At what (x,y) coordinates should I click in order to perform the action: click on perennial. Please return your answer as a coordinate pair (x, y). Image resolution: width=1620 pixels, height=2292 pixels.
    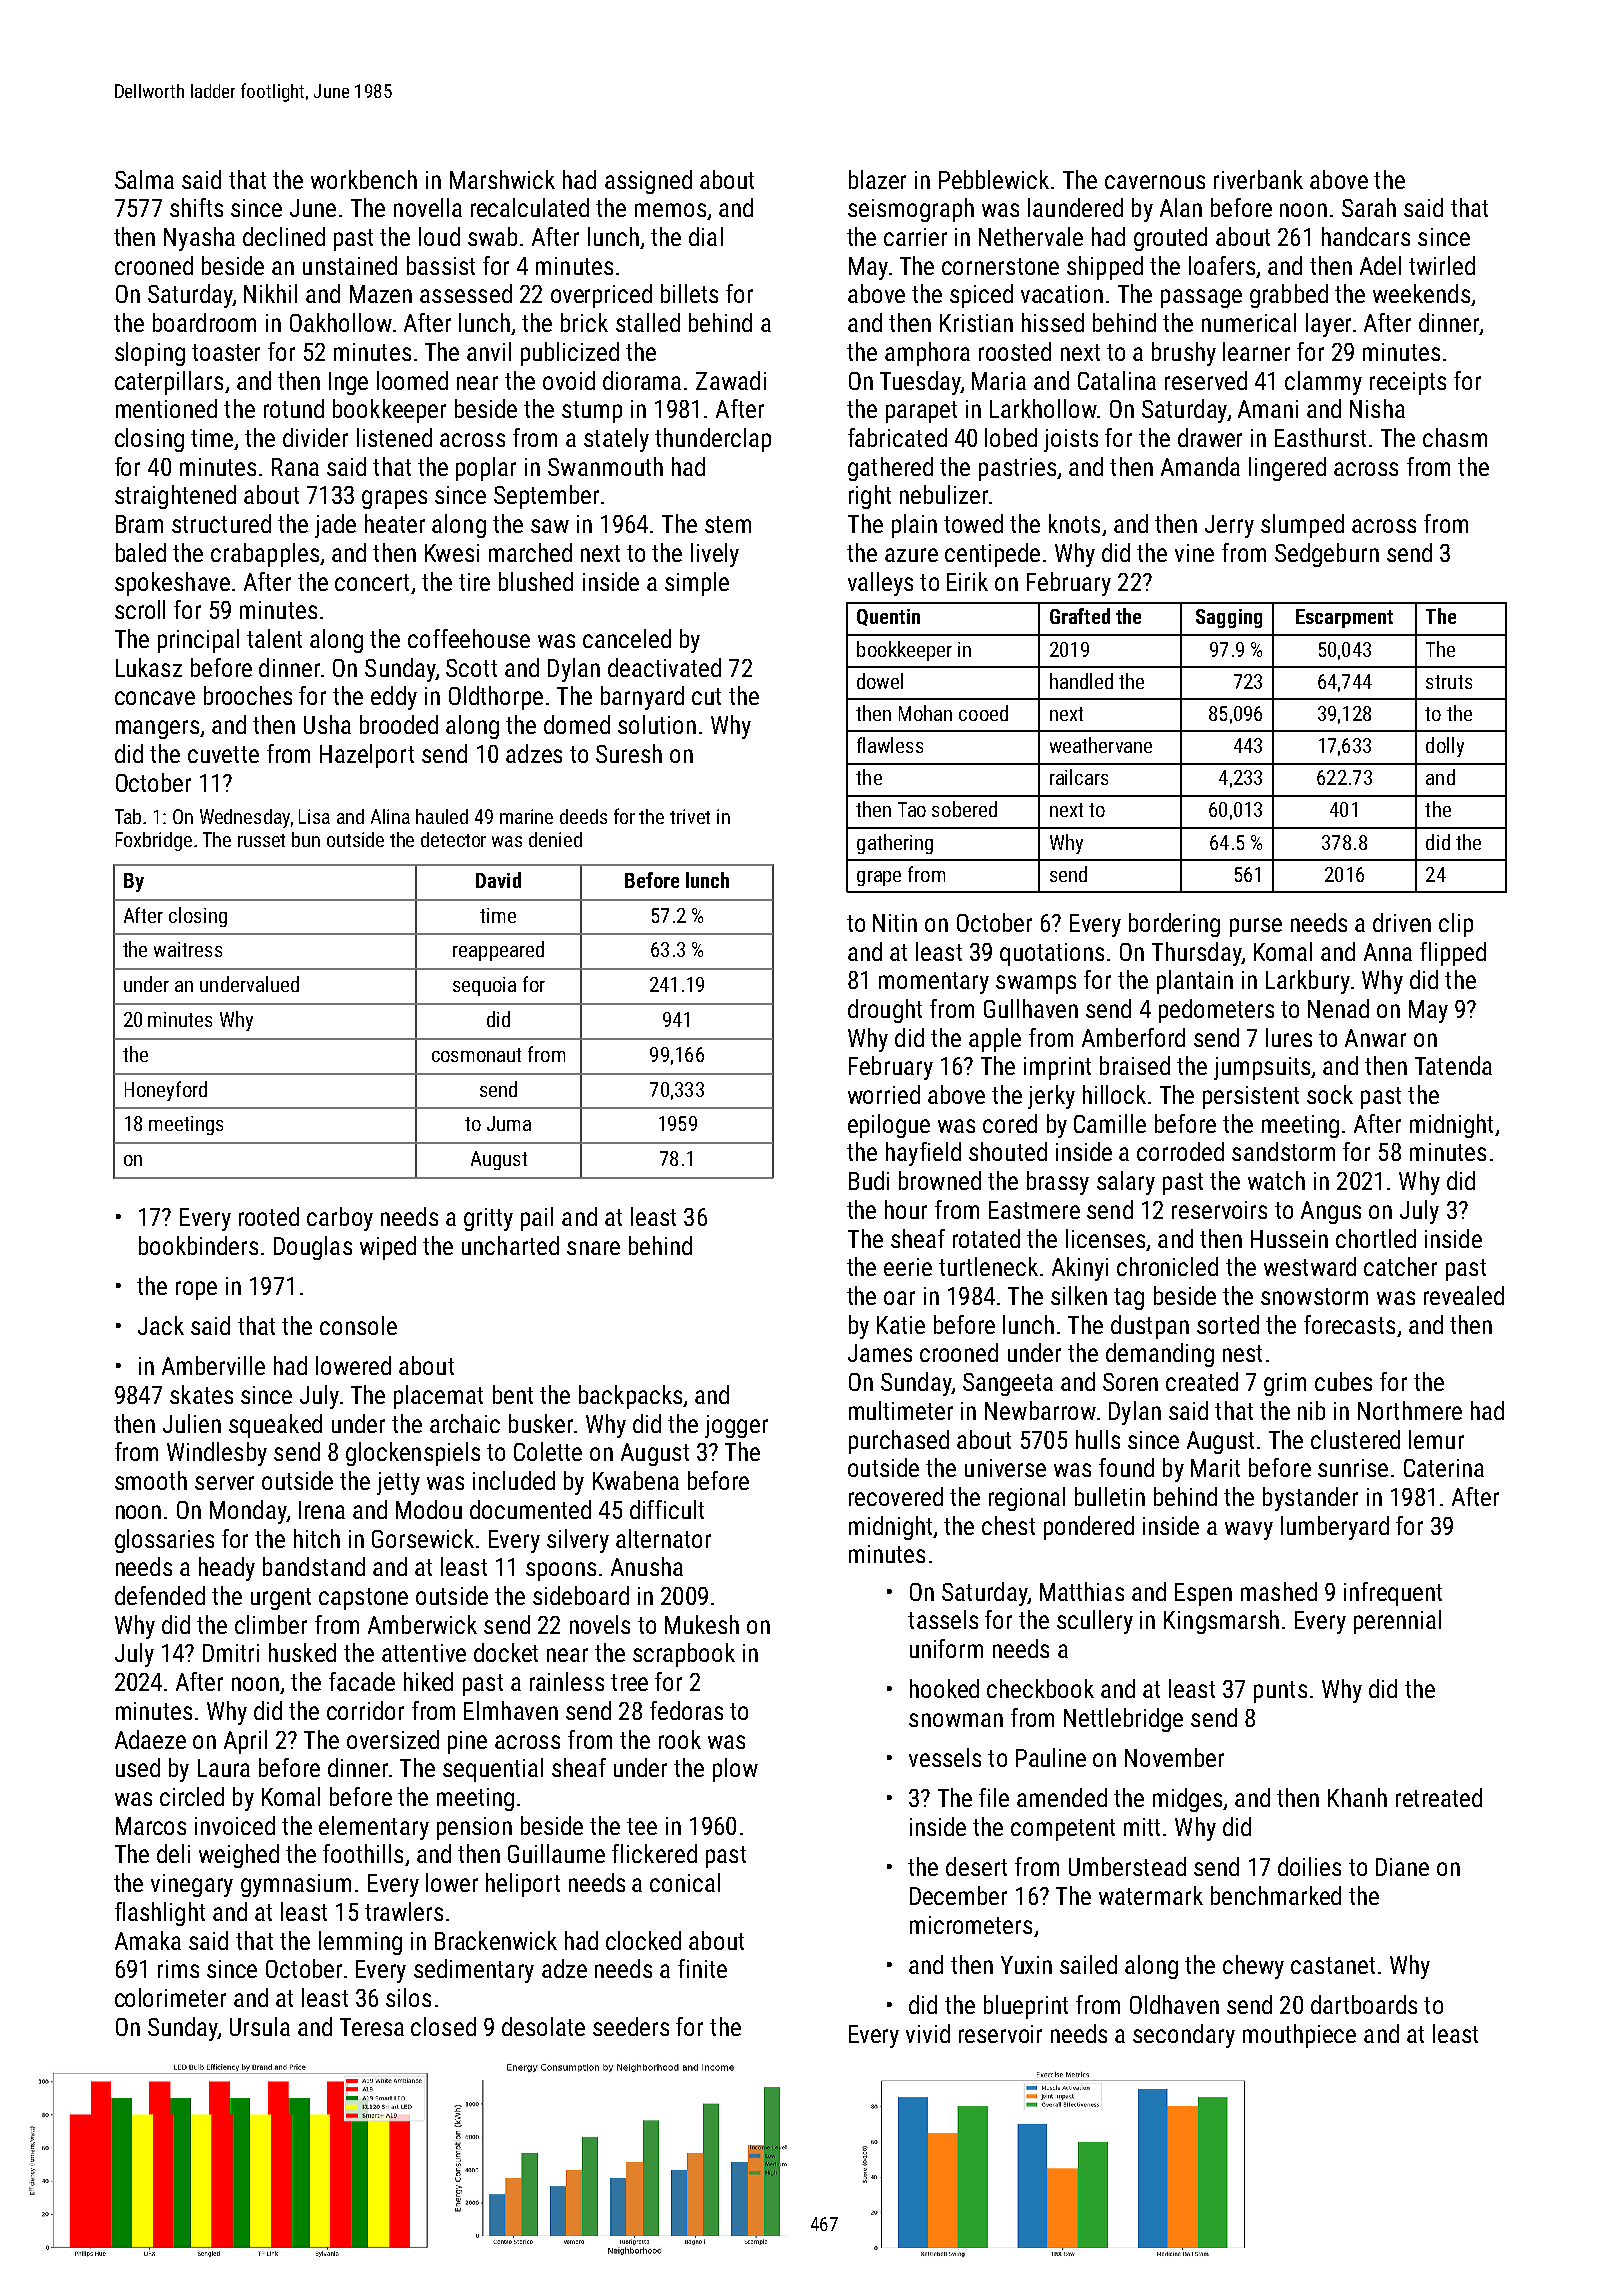
    Looking at the image, I should click on (1397, 1622).
